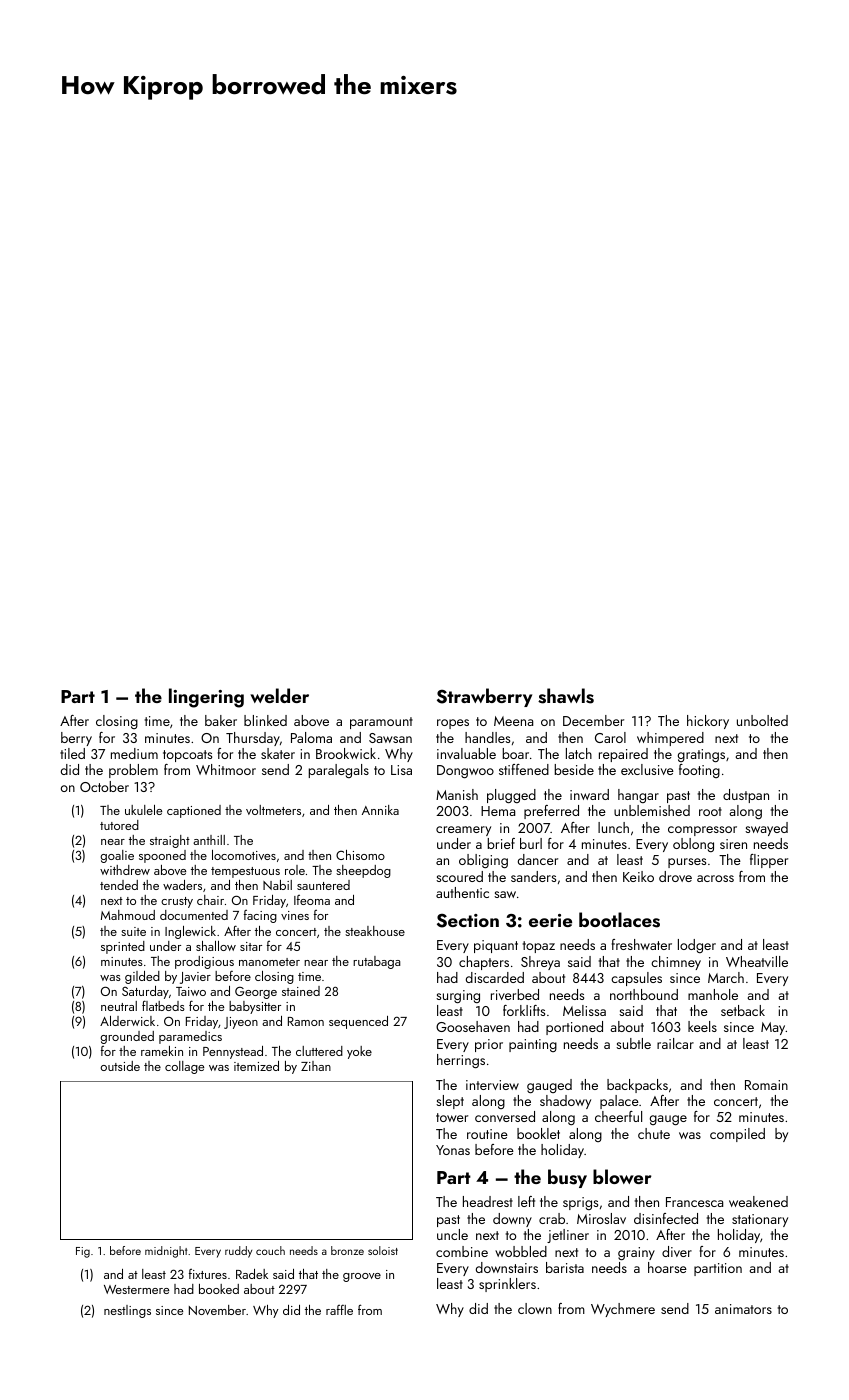  I want to click on uncle, so click(452, 1234).
